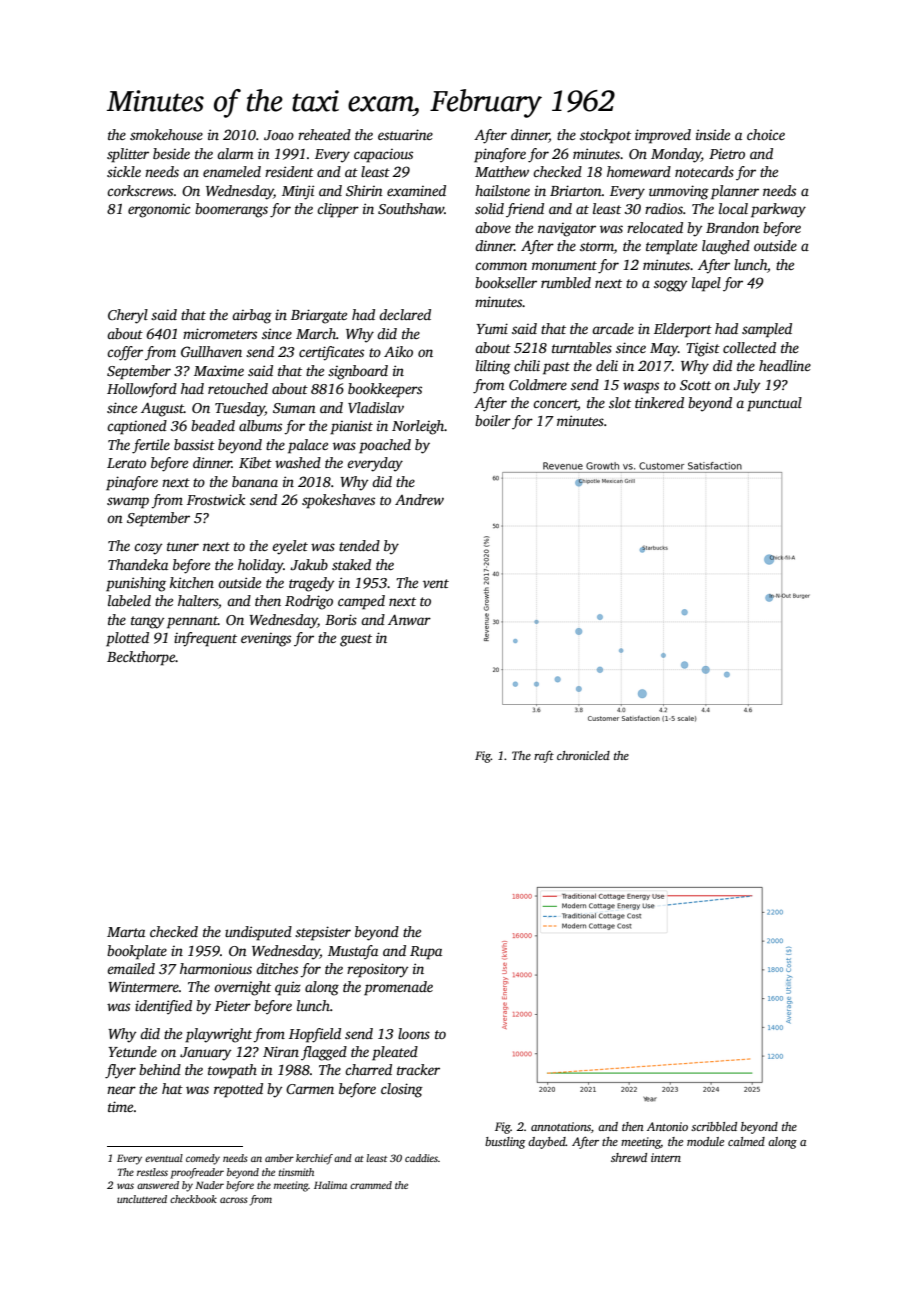 This page has height=1308, width=924. What do you see at coordinates (583, 755) in the page?
I see `chronicled` at bounding box center [583, 755].
